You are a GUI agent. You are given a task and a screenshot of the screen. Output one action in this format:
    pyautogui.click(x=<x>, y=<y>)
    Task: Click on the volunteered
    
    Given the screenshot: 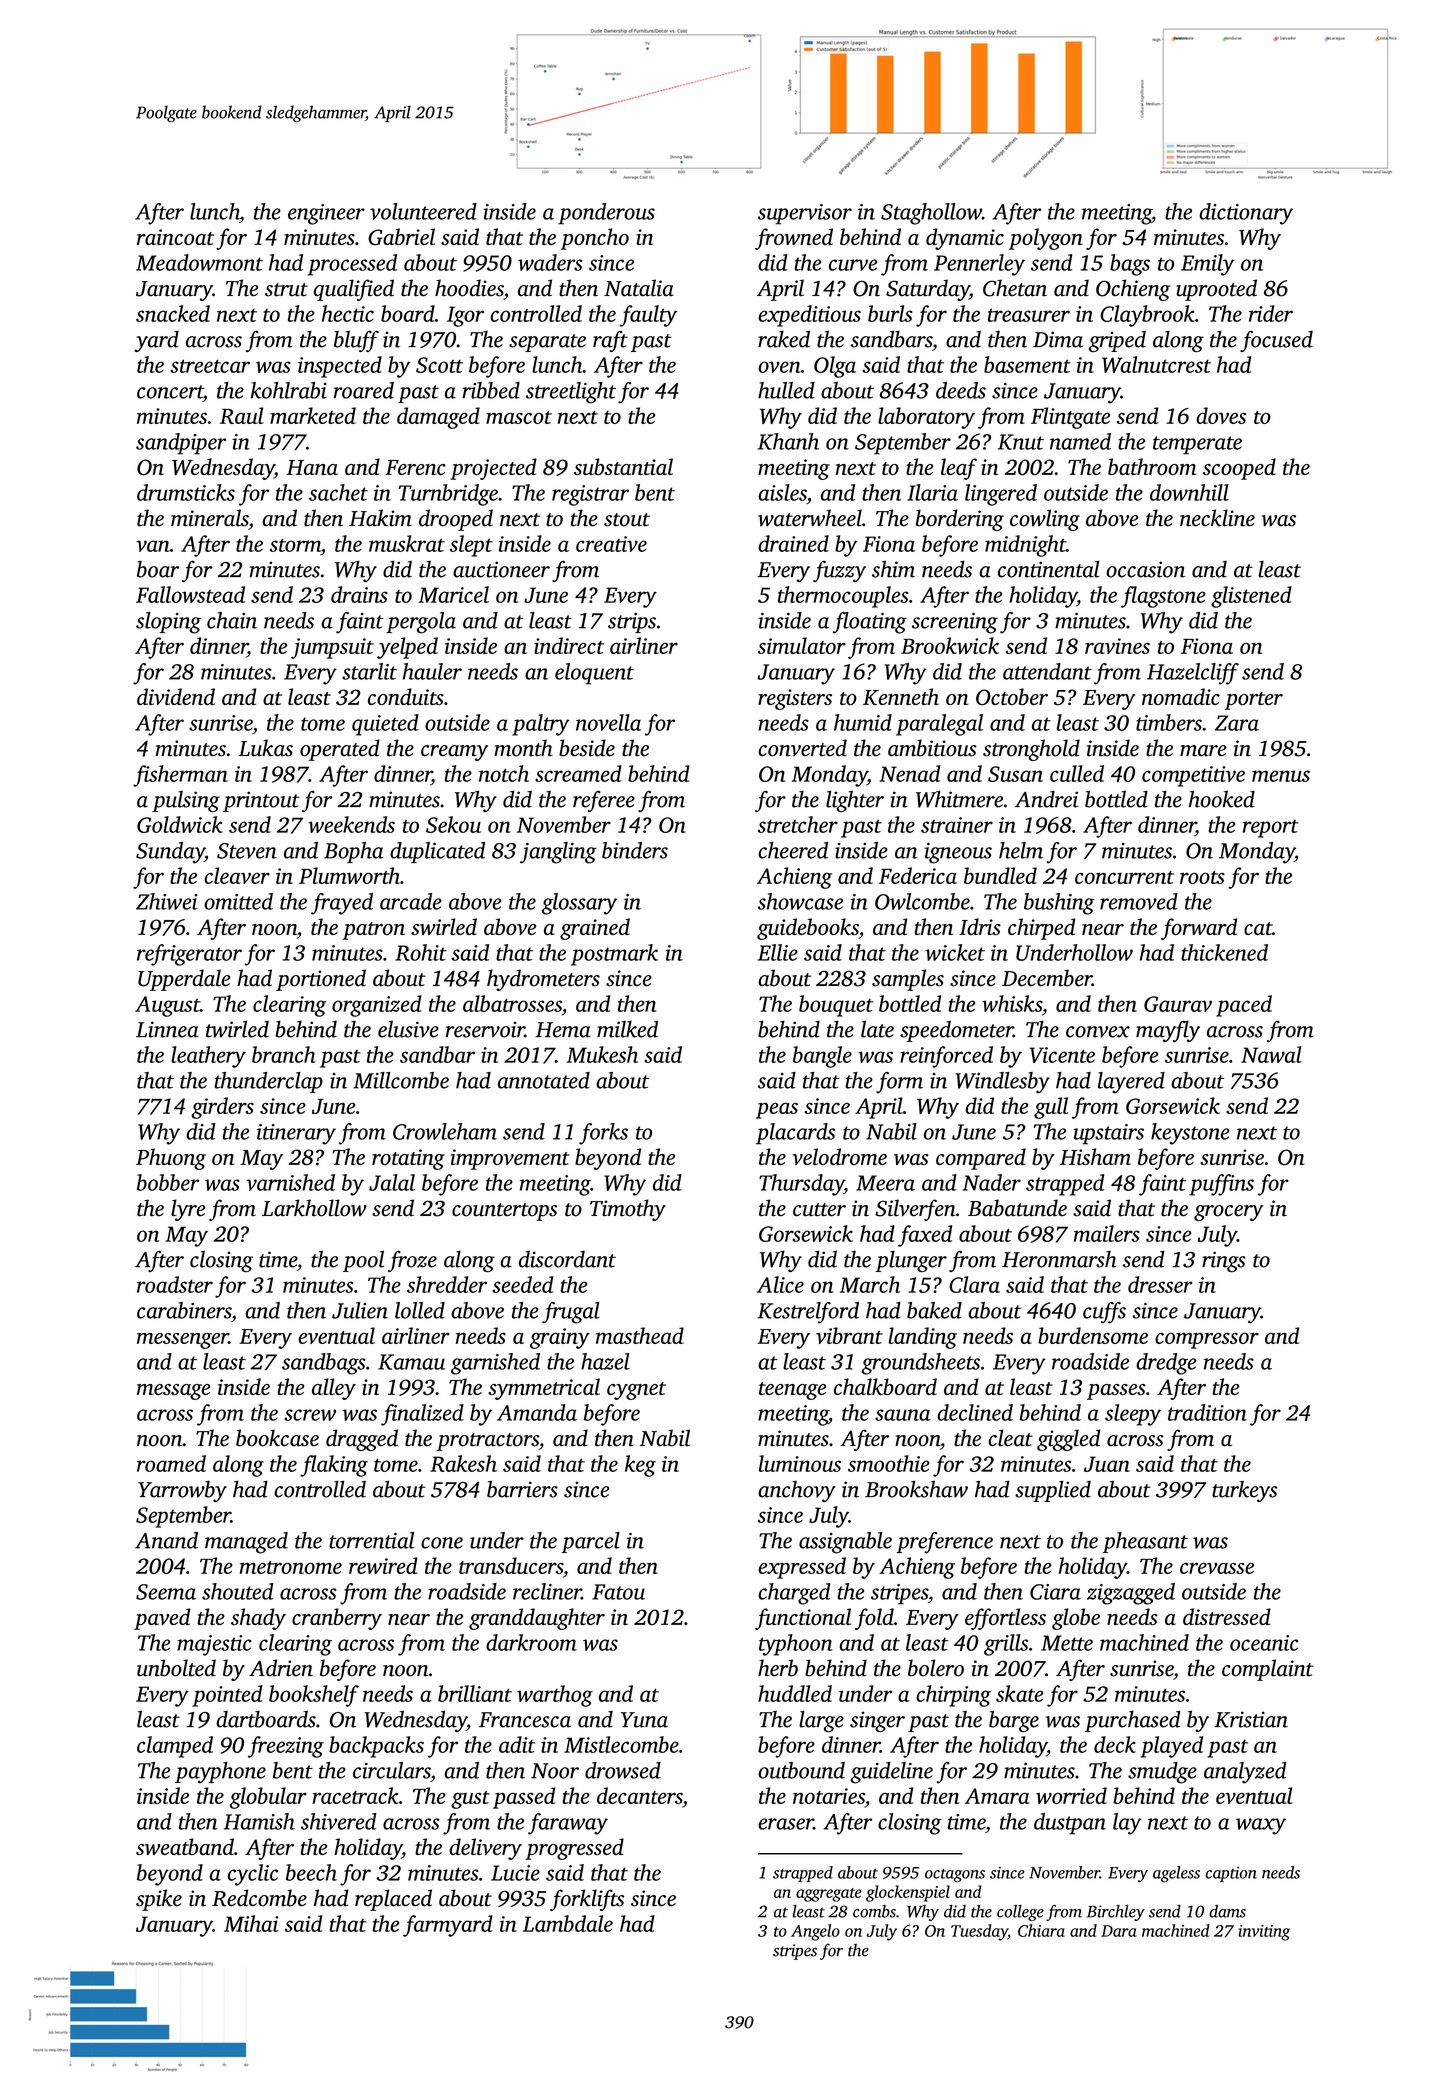 What is the action you would take?
    pyautogui.click(x=423, y=211)
